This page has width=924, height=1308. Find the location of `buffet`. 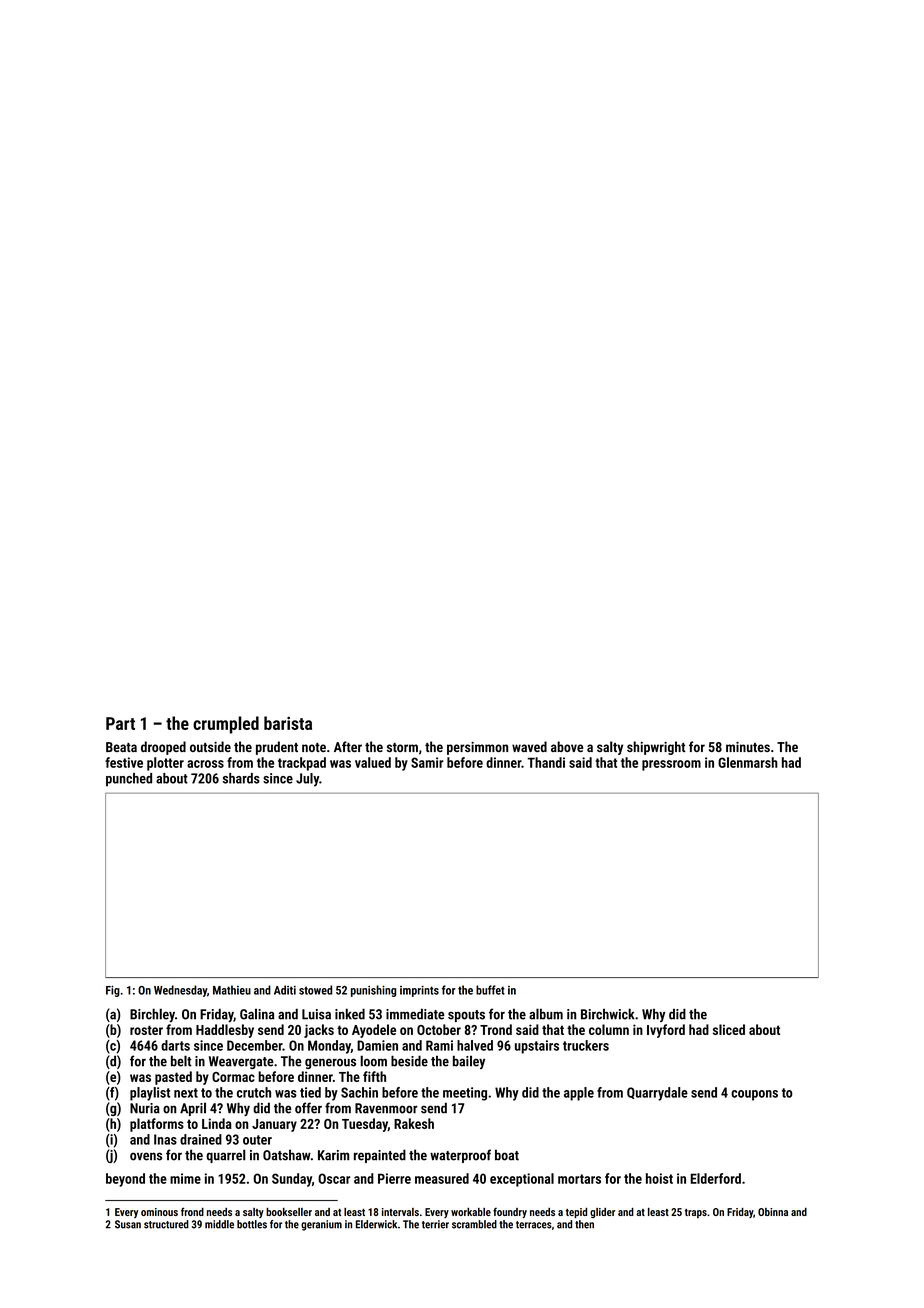

buffet is located at coordinates (490, 990).
